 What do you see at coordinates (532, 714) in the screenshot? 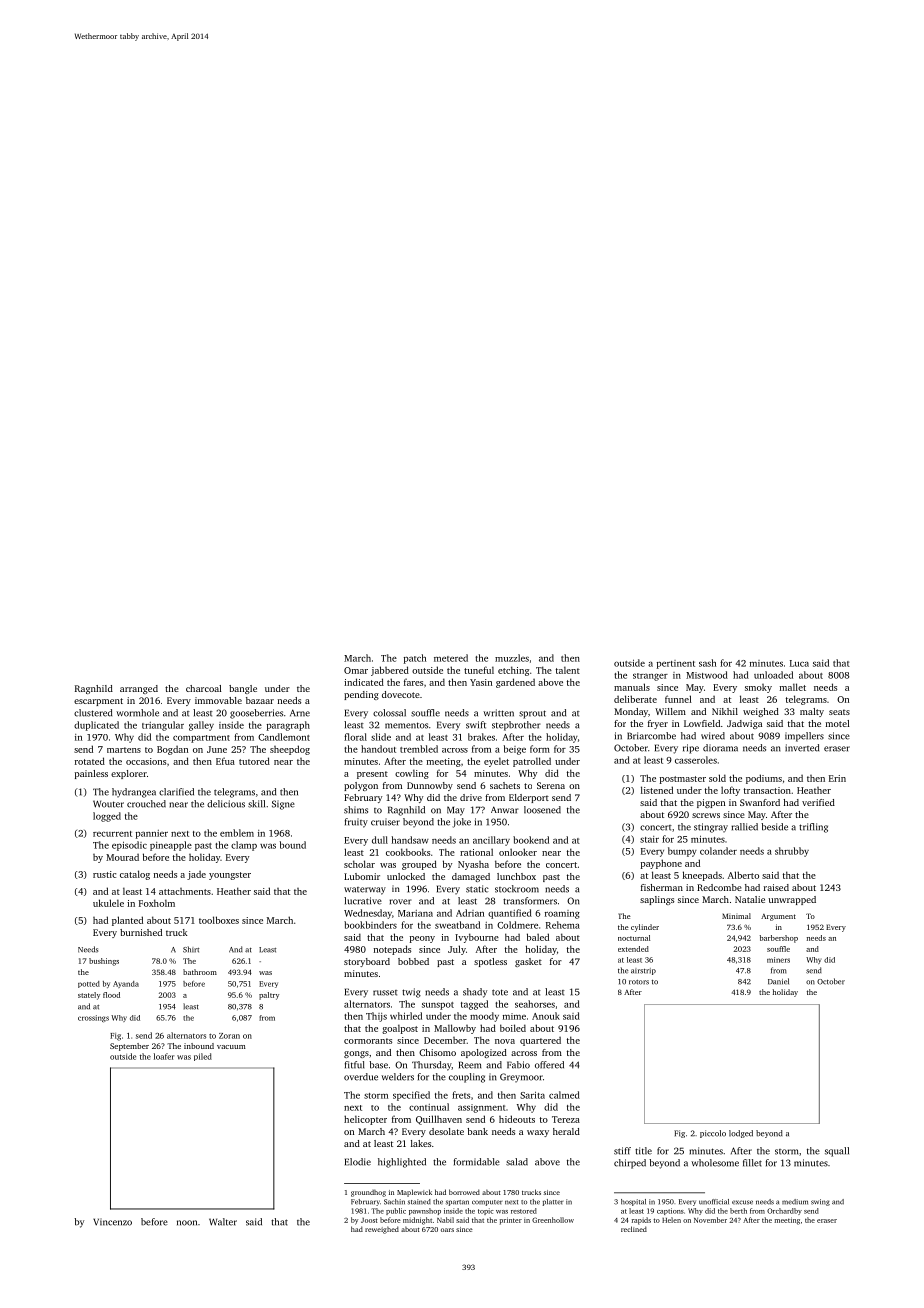
I see `sprout` at bounding box center [532, 714].
